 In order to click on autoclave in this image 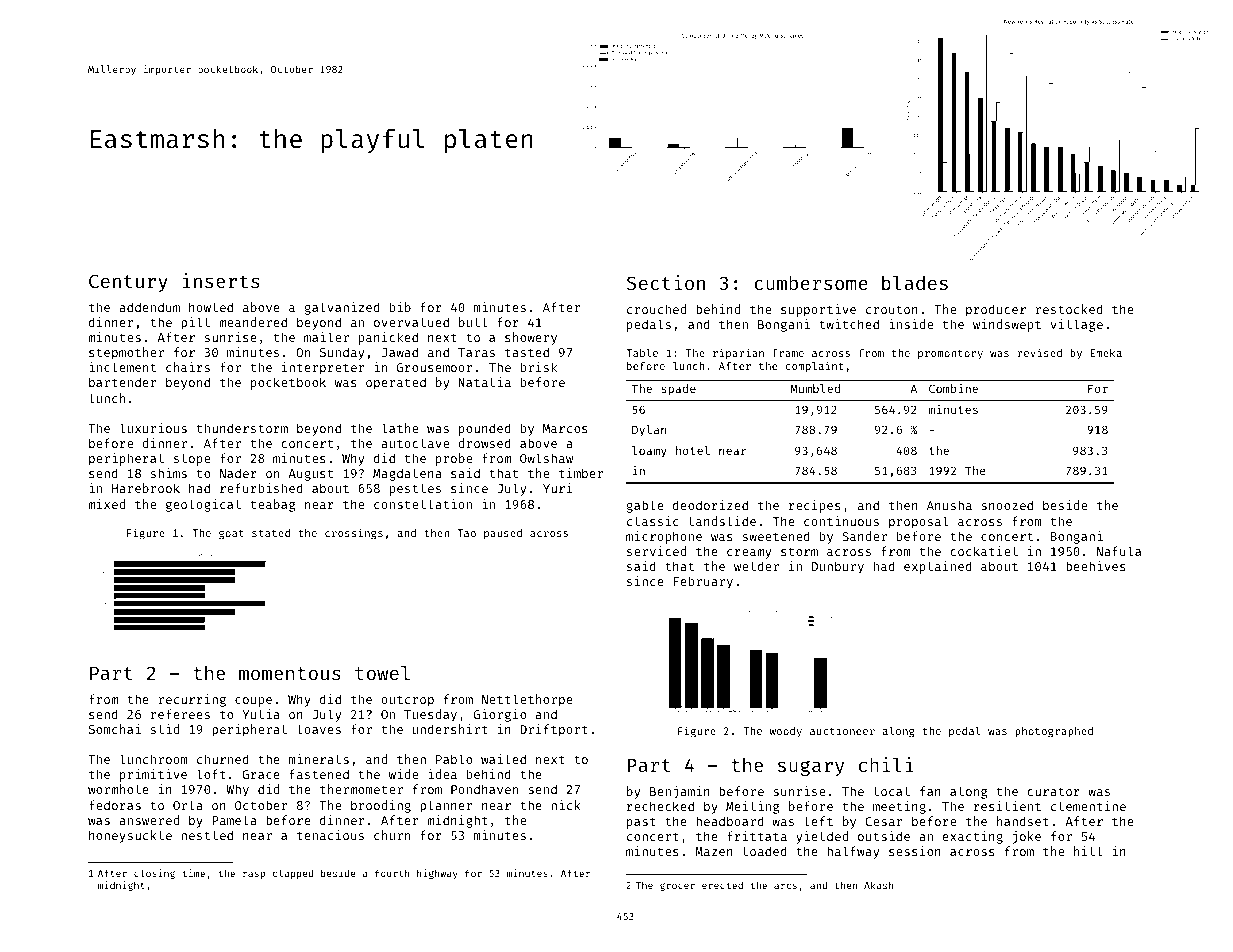, I will do `click(415, 443)`.
